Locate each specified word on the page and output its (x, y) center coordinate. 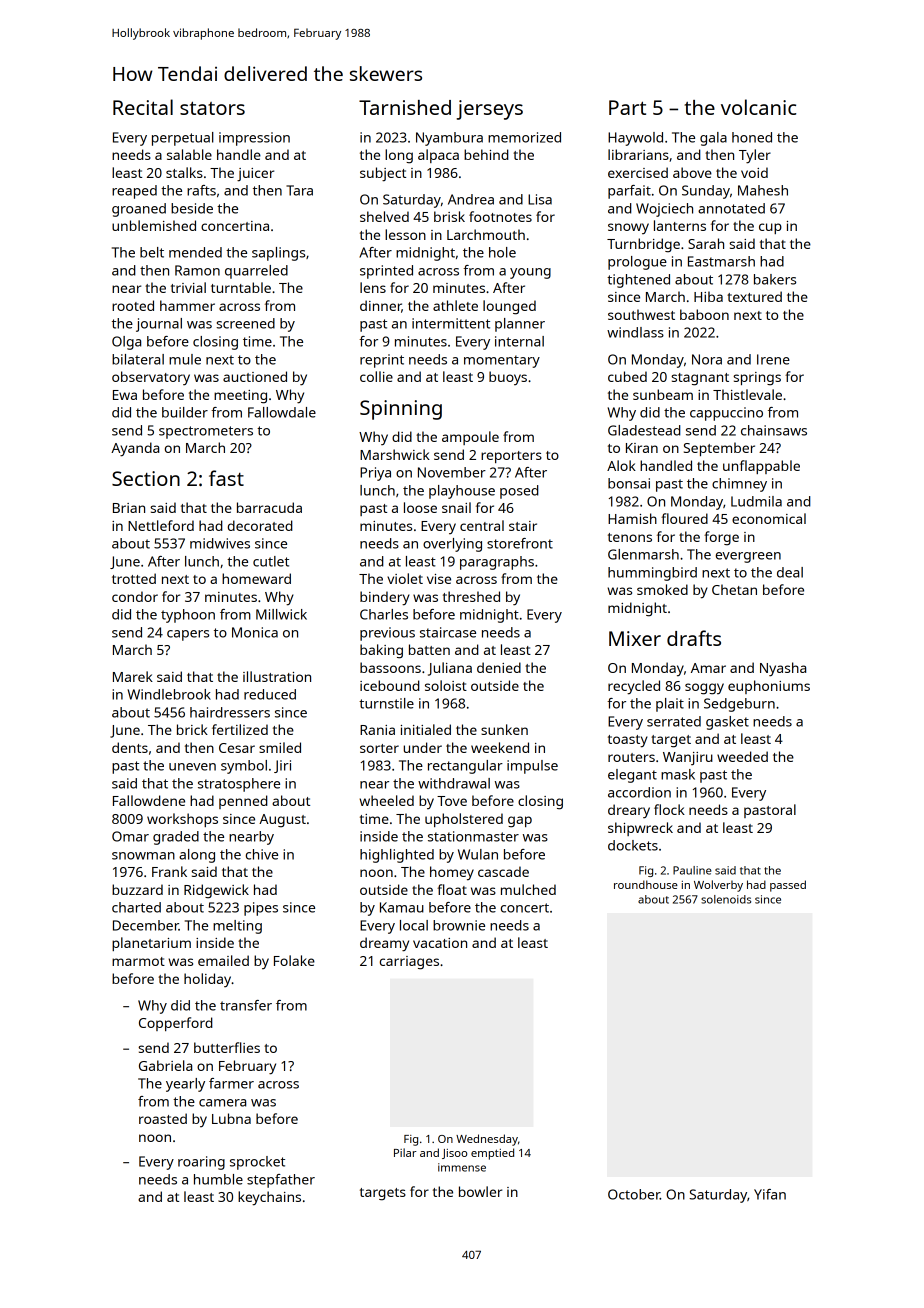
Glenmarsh (643, 554)
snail (456, 507)
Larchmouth (486, 234)
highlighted (397, 856)
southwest (641, 314)
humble (218, 1179)
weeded (742, 756)
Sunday (706, 192)
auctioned (255, 376)
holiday (207, 980)
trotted (134, 578)
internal (519, 341)
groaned (139, 210)
